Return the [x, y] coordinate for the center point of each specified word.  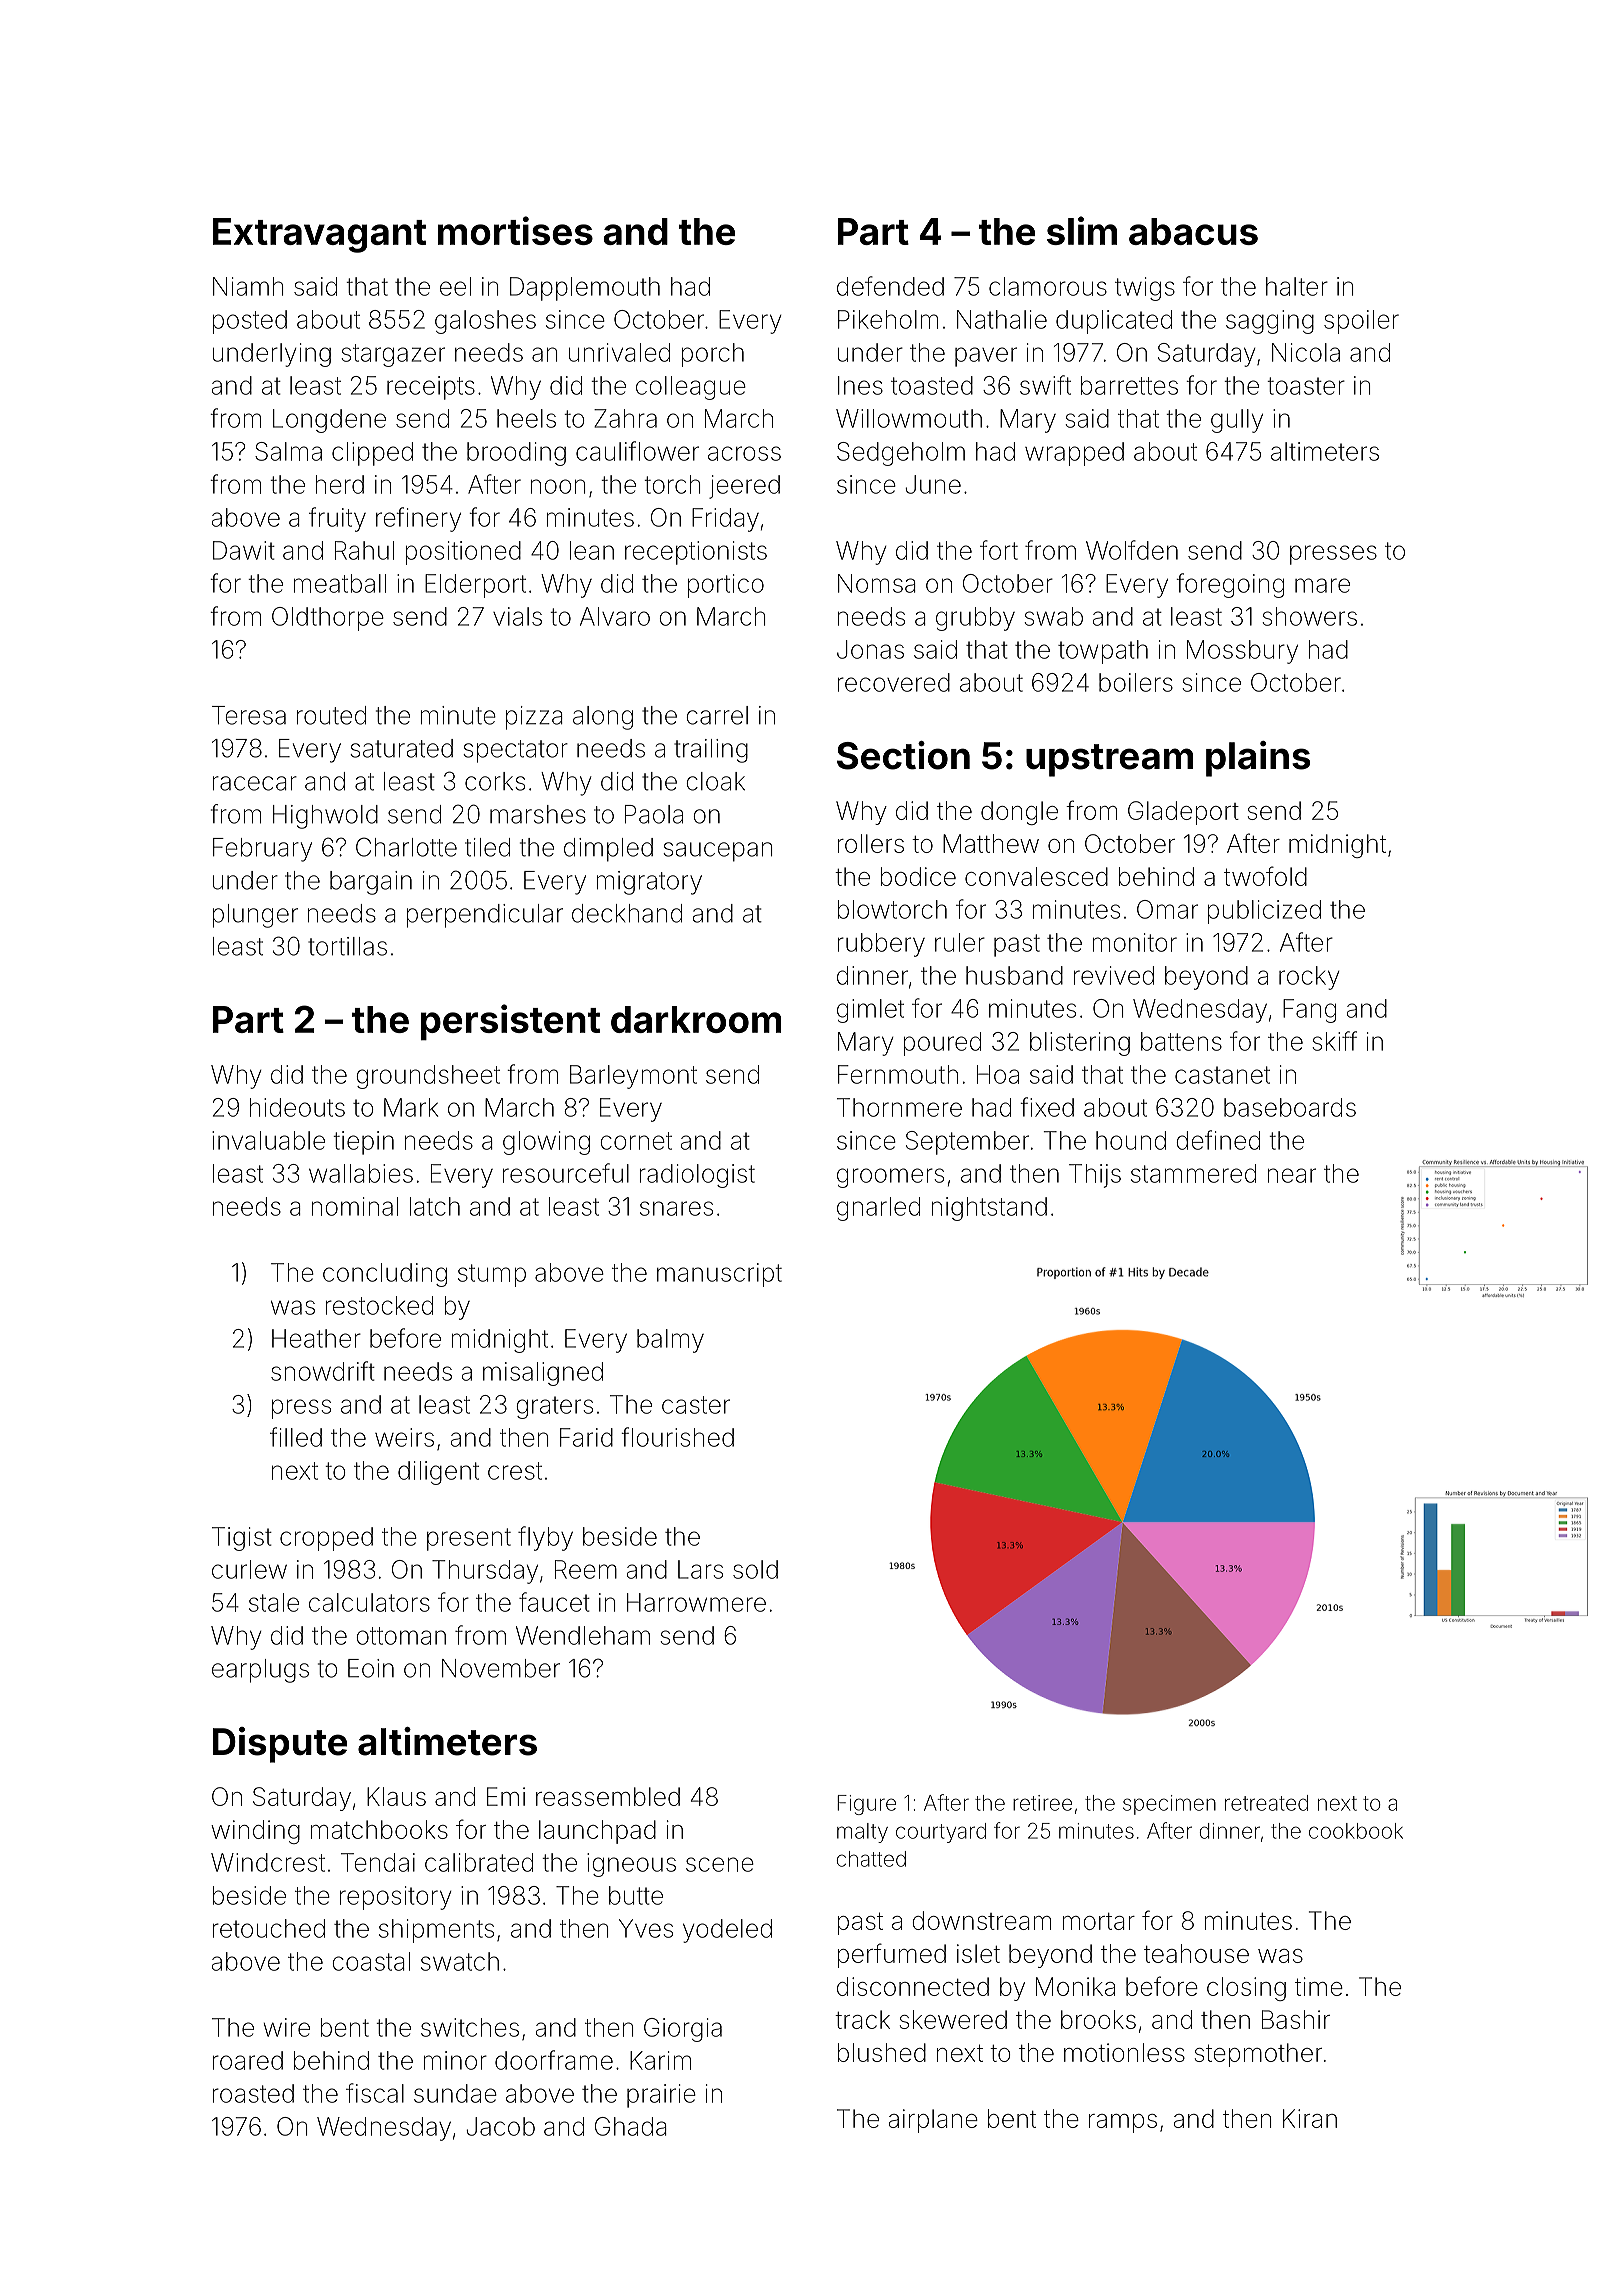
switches [470, 2027]
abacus [1193, 231]
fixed [1047, 1107]
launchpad [597, 1832]
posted [250, 322]
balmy [670, 1341]
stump [492, 1275]
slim [1082, 230]
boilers [1136, 682]
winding [255, 1832]
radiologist [697, 1176]
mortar [1099, 1921]
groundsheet [428, 1077]
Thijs [1095, 1176]
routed [331, 715]
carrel [717, 715]
